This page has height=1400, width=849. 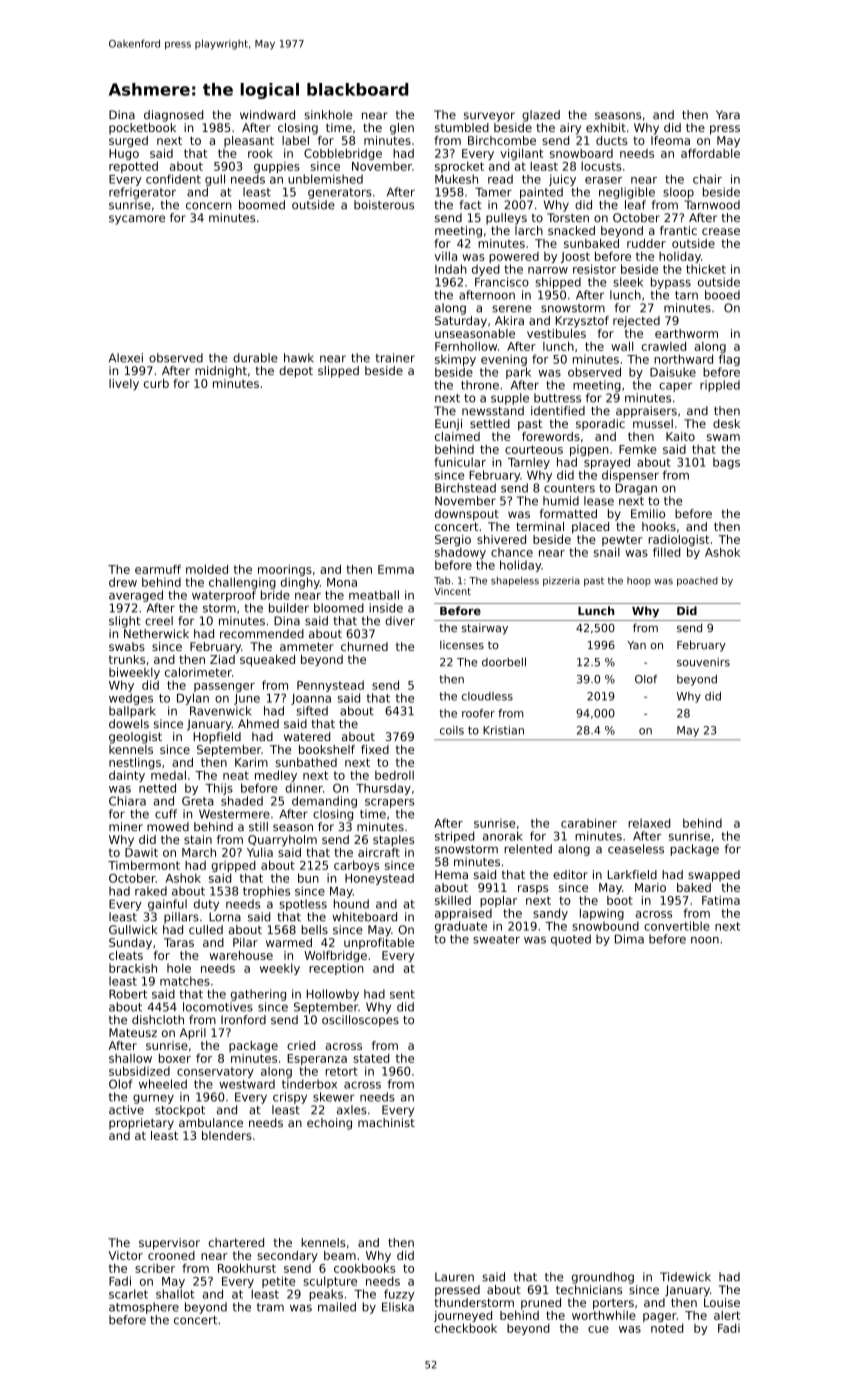 What do you see at coordinates (402, 129) in the page?
I see `glen` at bounding box center [402, 129].
